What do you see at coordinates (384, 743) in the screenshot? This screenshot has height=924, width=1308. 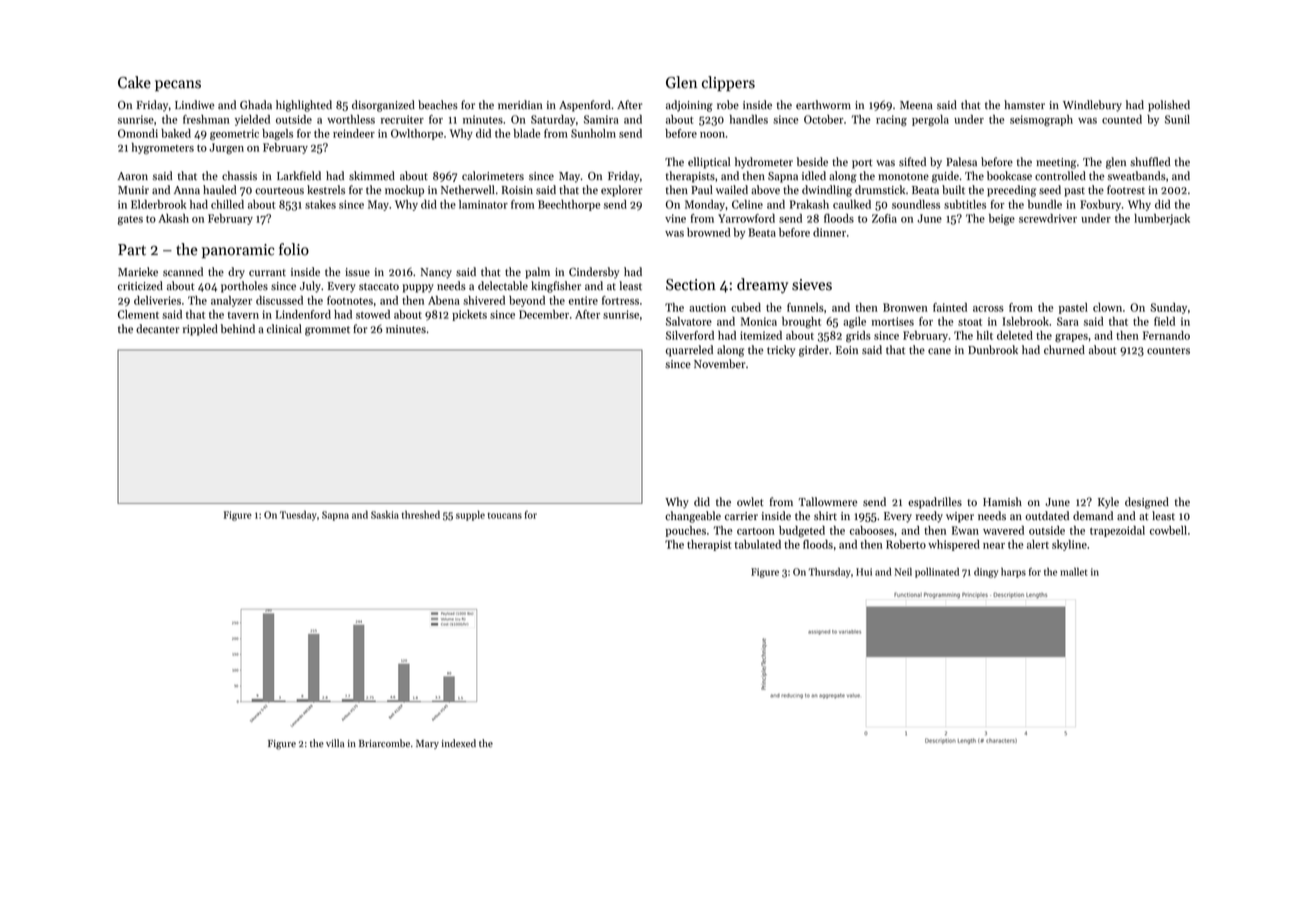 I see `Briarcombe` at bounding box center [384, 743].
